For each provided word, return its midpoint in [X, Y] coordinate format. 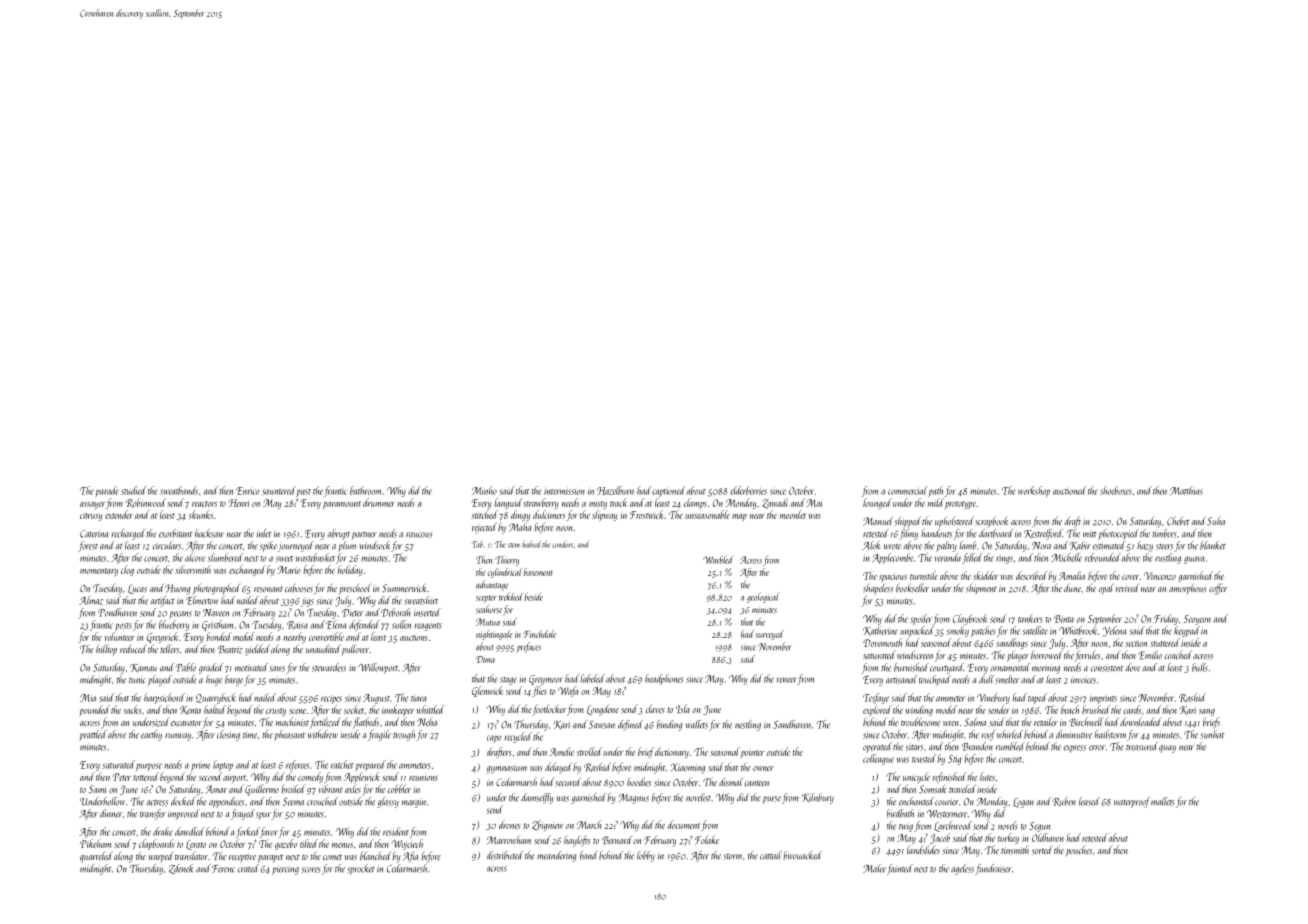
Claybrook [970, 619]
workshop [1034, 491]
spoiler [920, 619]
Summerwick [404, 588]
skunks [201, 514]
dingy [520, 515]
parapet [270, 859]
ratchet [342, 764]
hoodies [639, 781]
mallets [1163, 801]
